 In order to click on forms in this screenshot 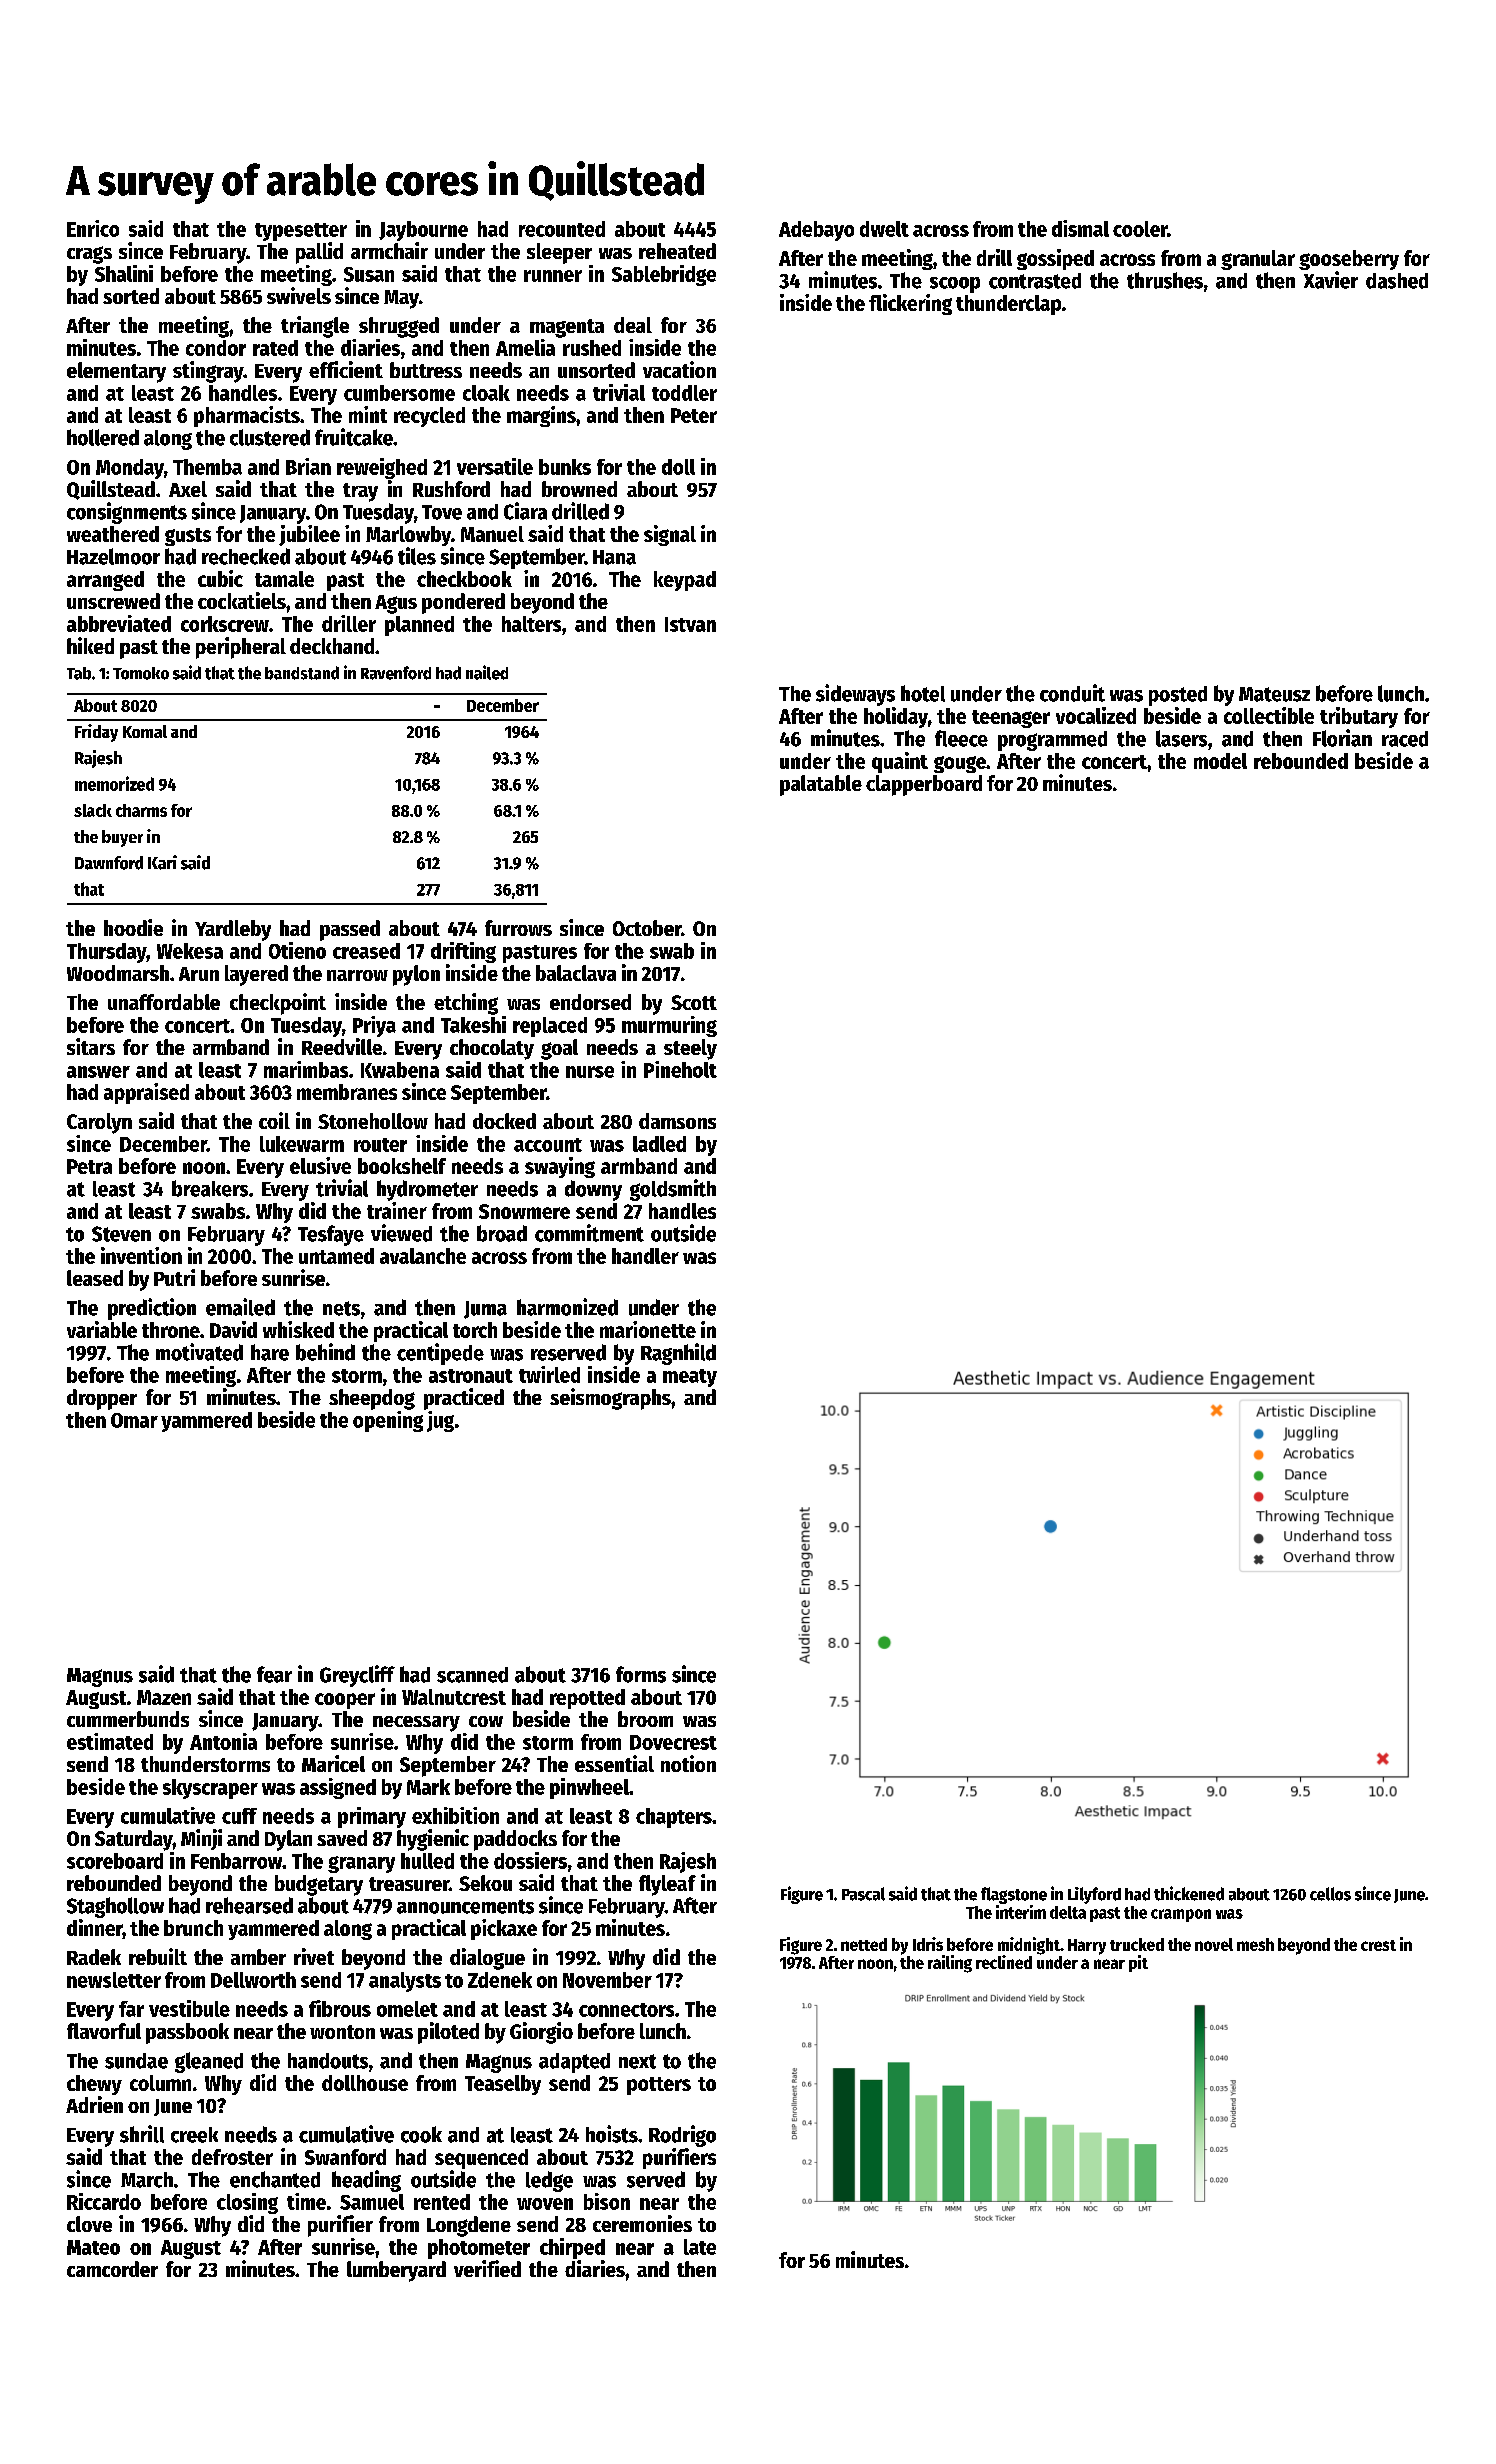, I will do `click(641, 1674)`.
